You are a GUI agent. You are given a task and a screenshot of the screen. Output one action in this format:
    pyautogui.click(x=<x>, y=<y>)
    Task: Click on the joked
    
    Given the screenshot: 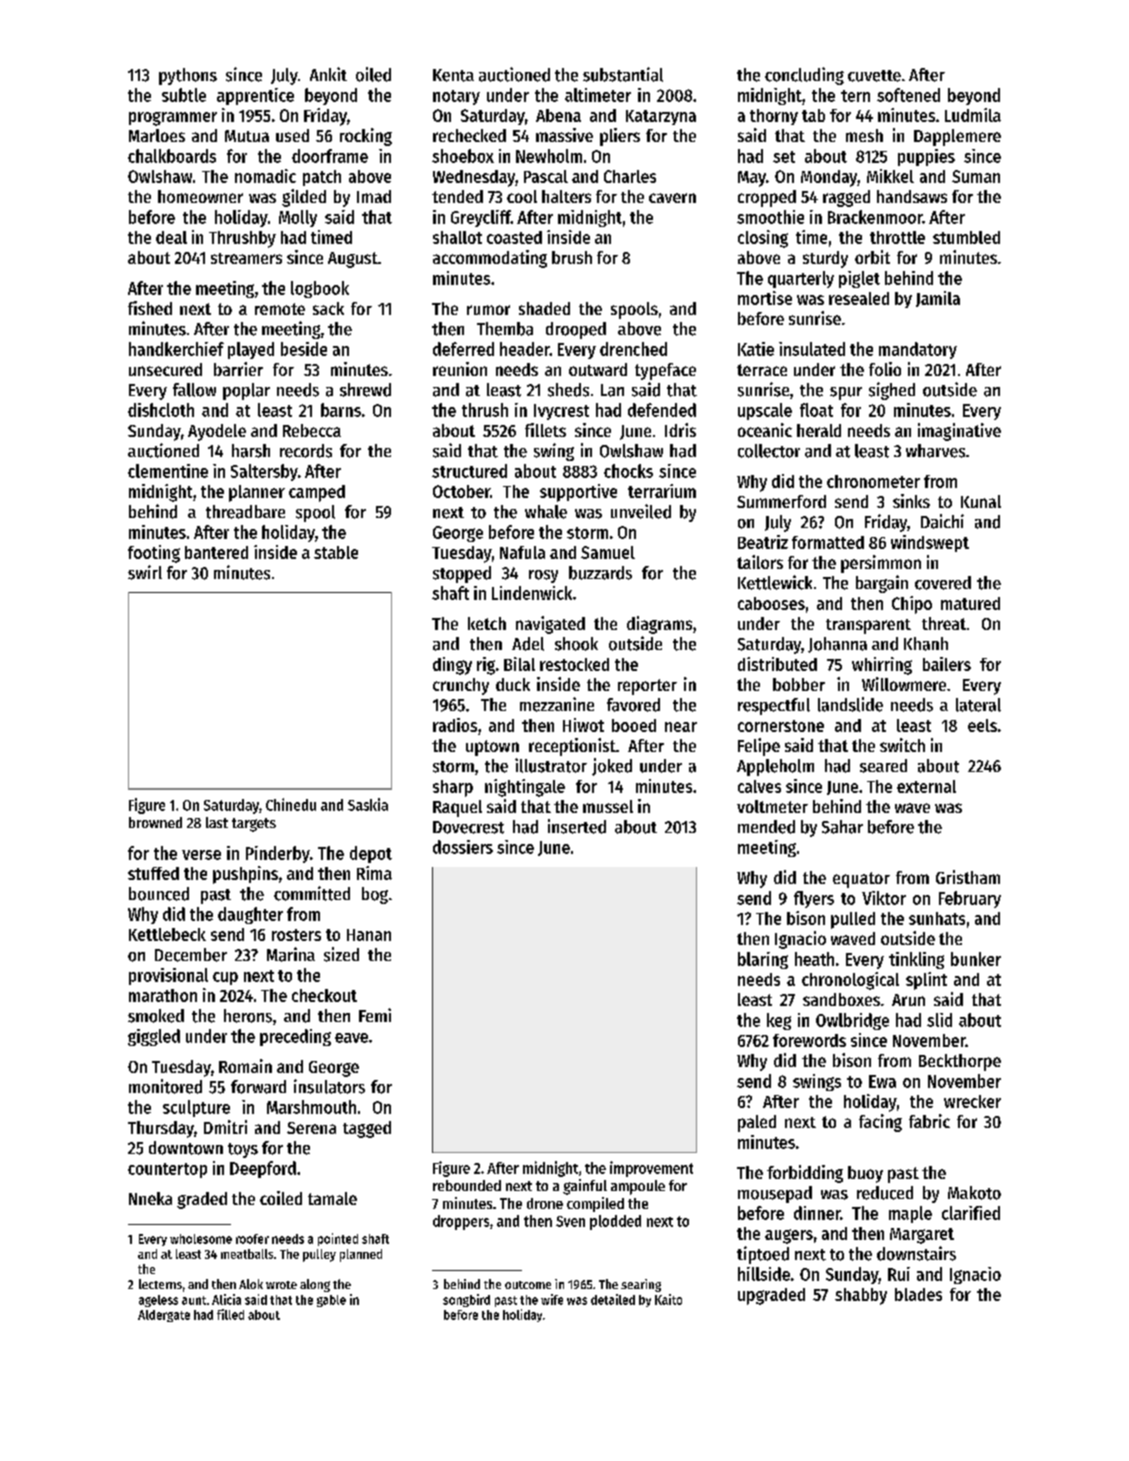 What is the action you would take?
    pyautogui.click(x=612, y=767)
